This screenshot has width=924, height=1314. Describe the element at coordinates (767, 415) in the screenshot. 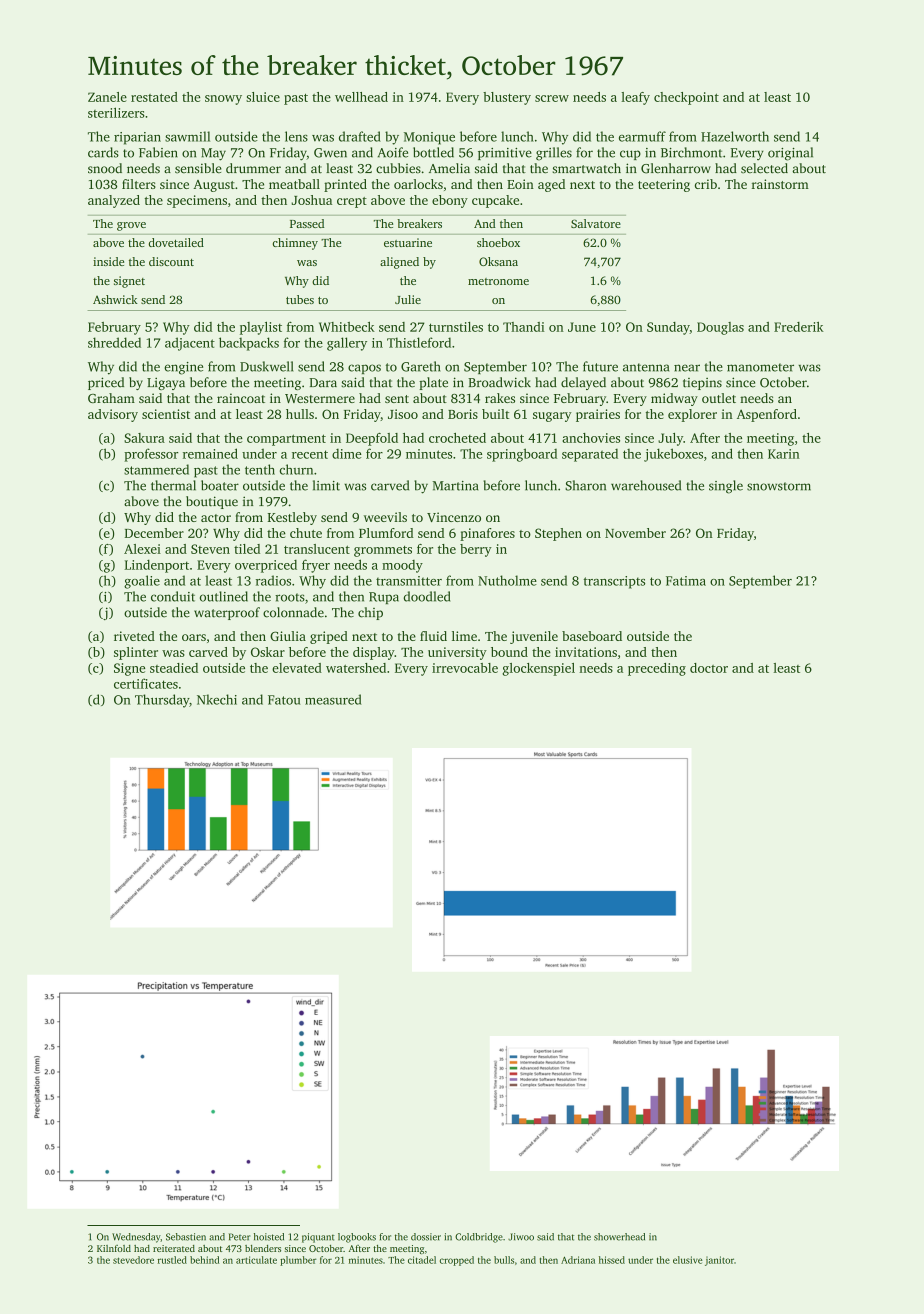

I see `Aspenford` at that location.
